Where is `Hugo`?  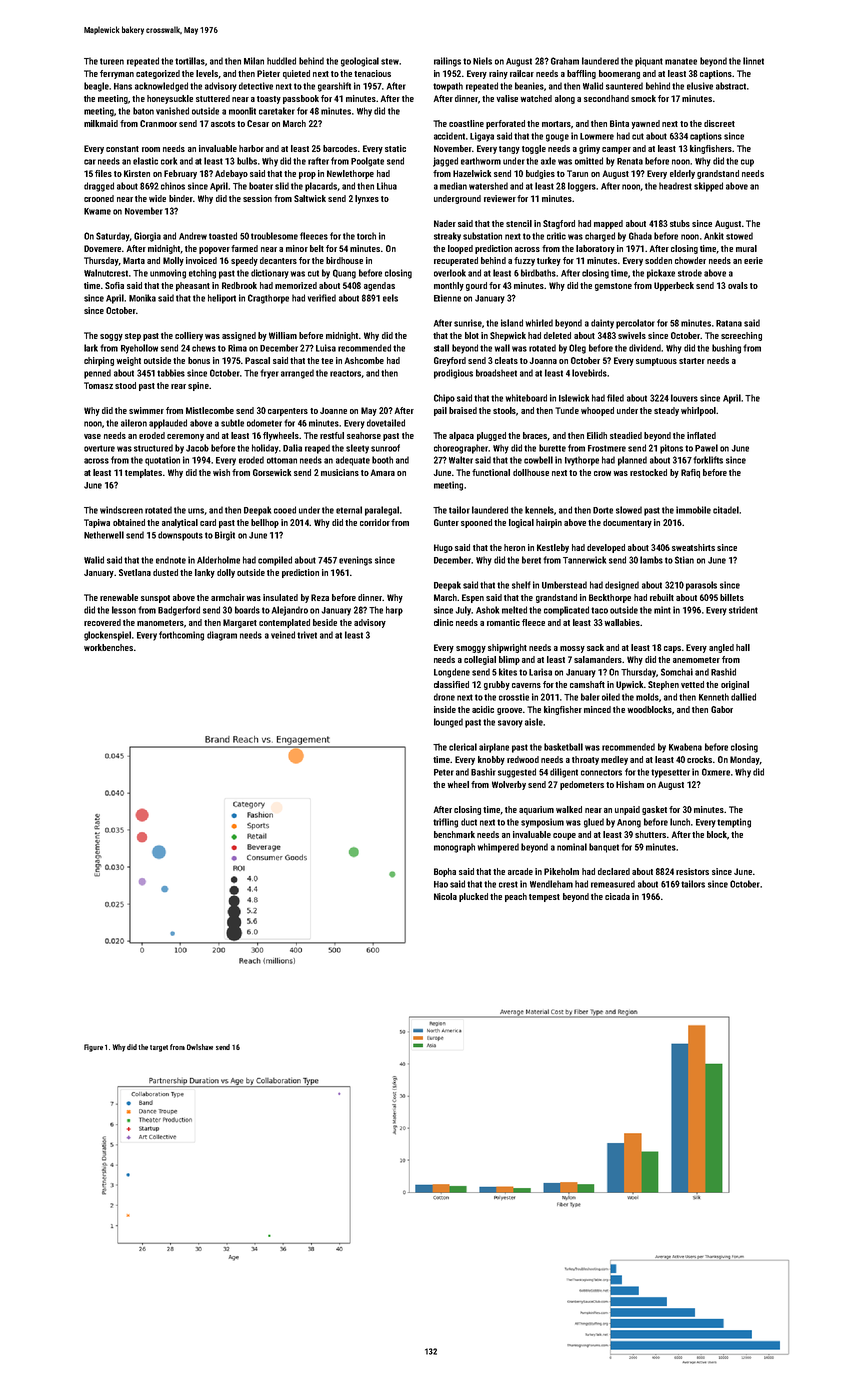
Hugo is located at coordinates (443, 548).
